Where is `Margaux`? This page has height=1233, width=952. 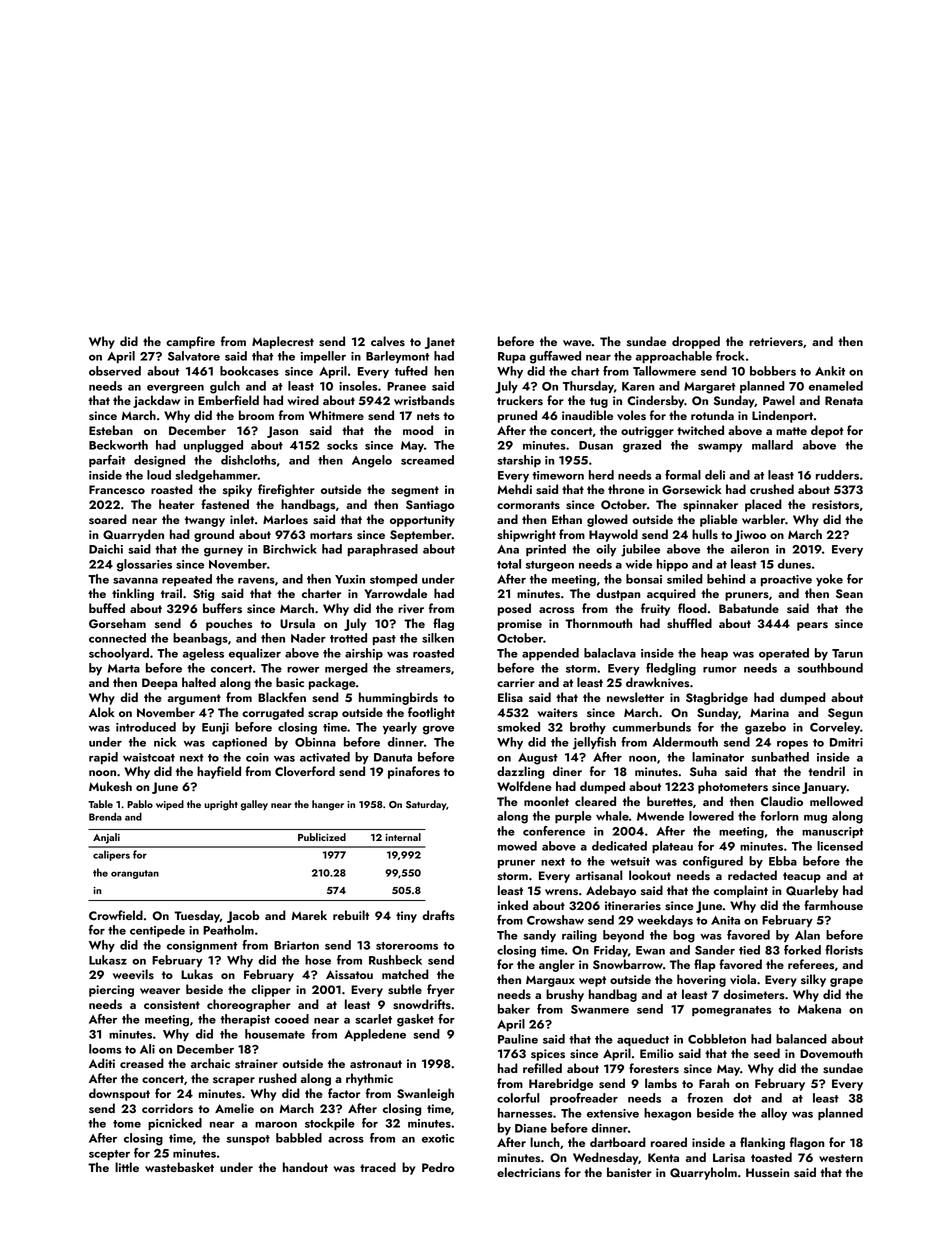
Margaux is located at coordinates (550, 981).
